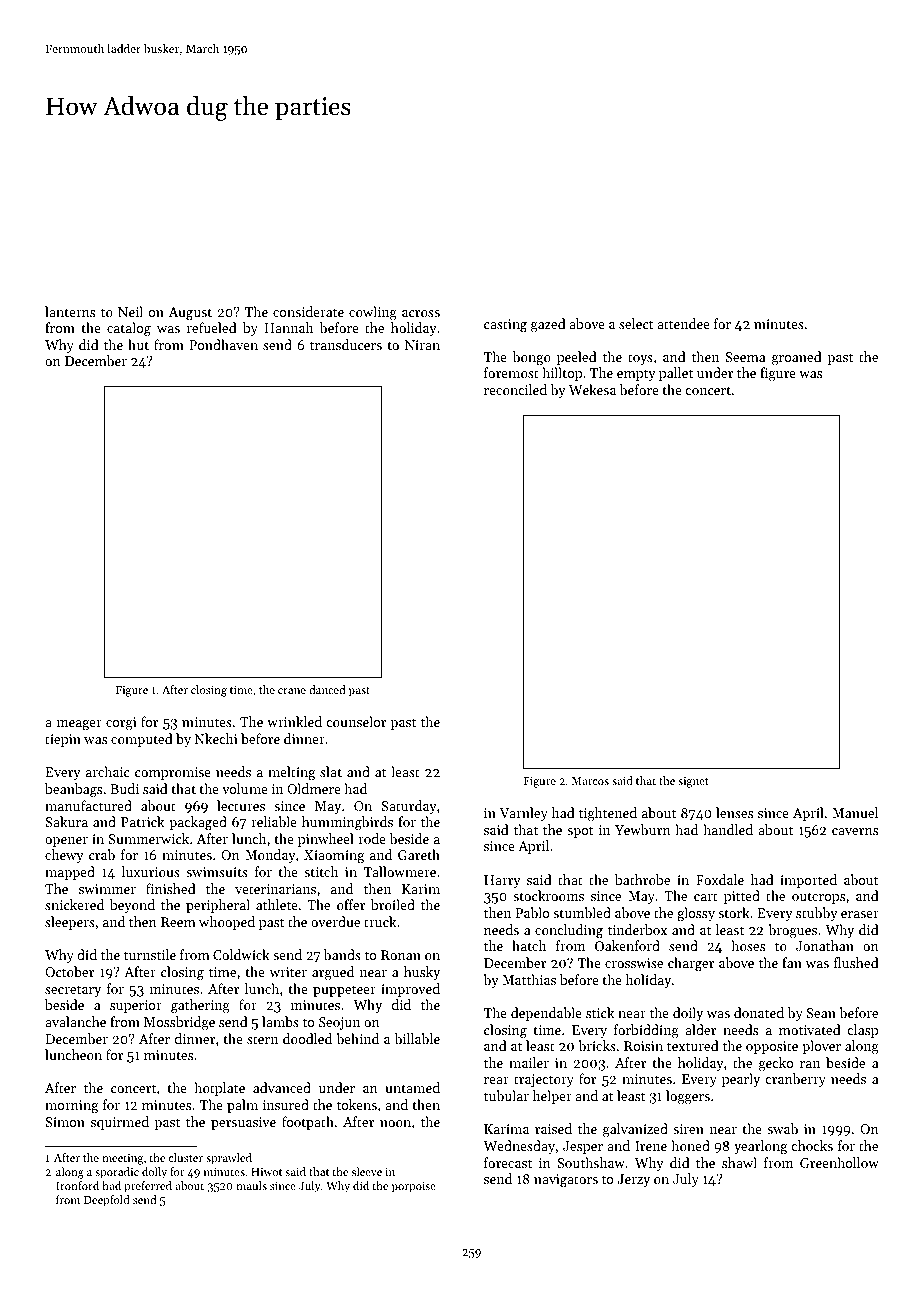 This document has width=924, height=1308. I want to click on signet, so click(693, 782).
